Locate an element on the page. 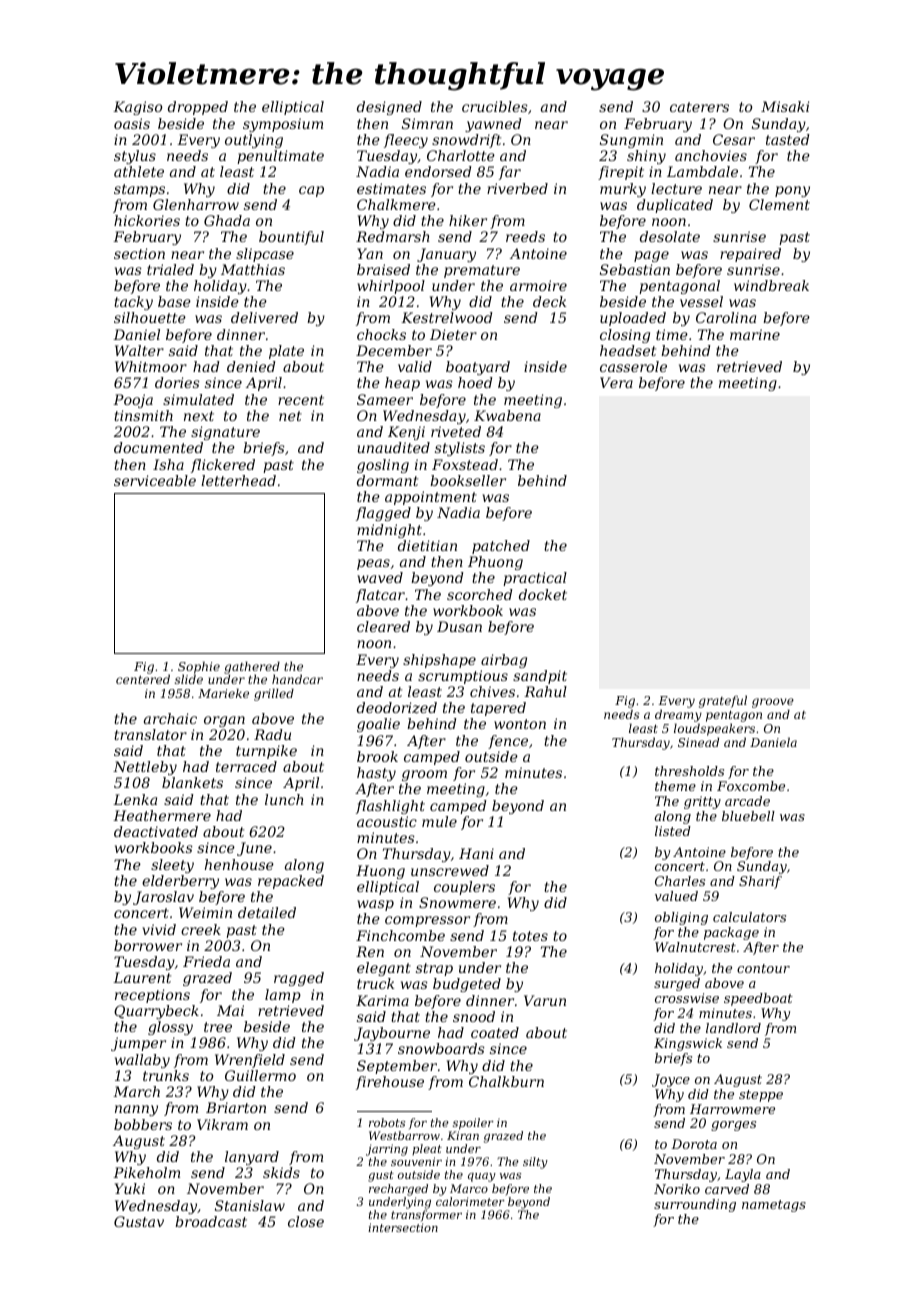 This document has width=924, height=1308. Chalkburn is located at coordinates (506, 1081).
